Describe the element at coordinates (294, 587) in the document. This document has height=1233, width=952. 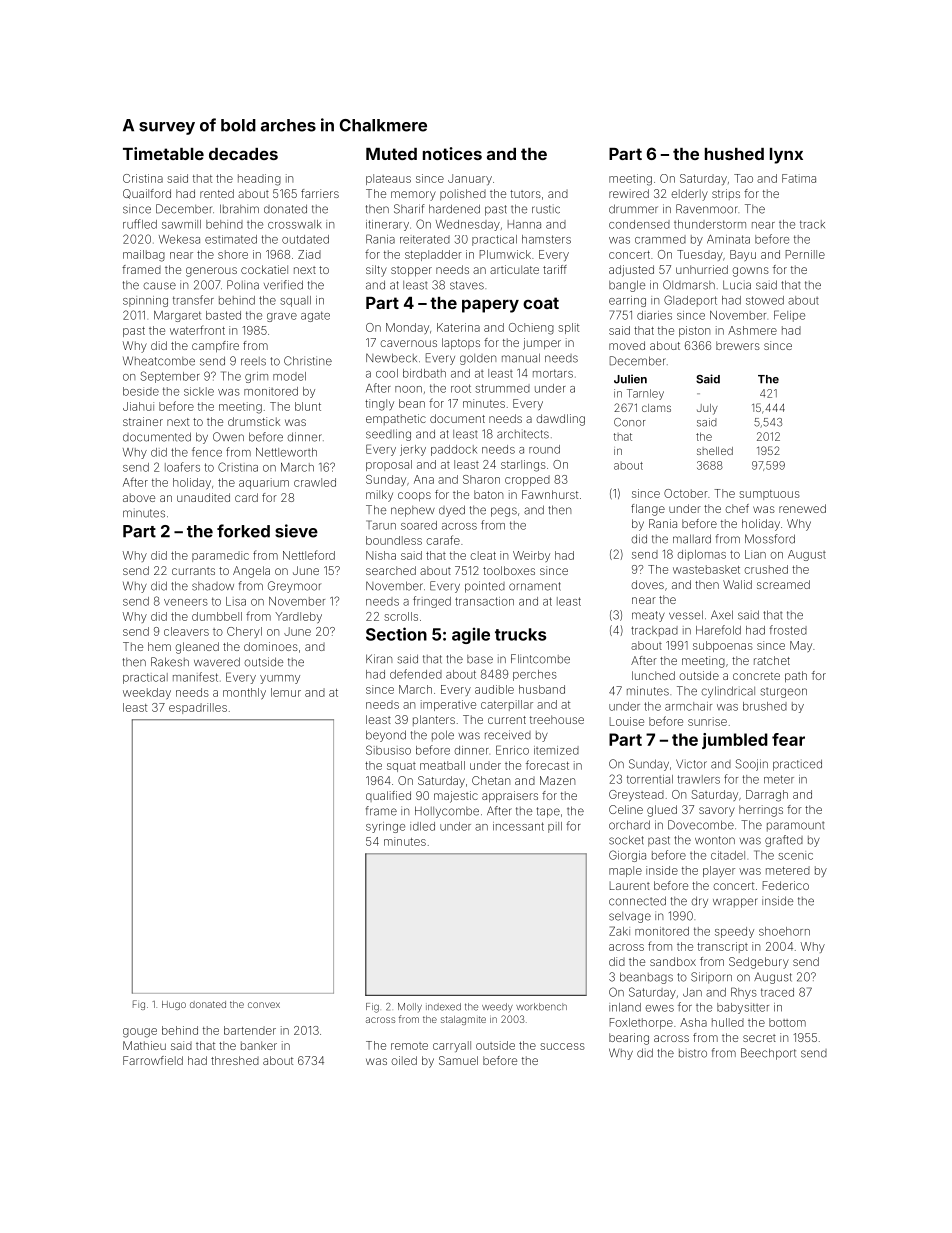
I see `Greymoor` at that location.
